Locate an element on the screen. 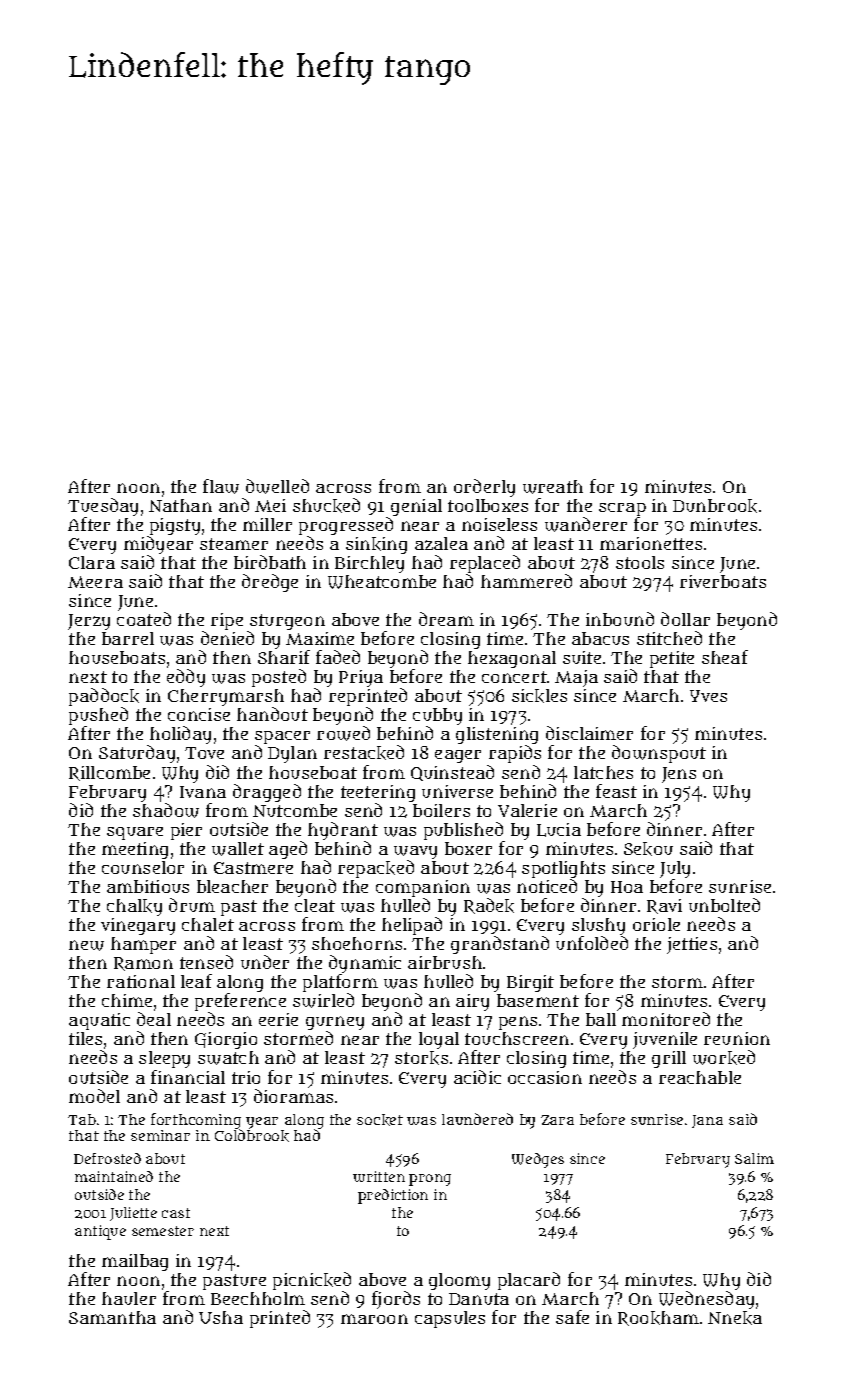 This screenshot has width=849, height=1400. Samantha is located at coordinates (112, 1317).
